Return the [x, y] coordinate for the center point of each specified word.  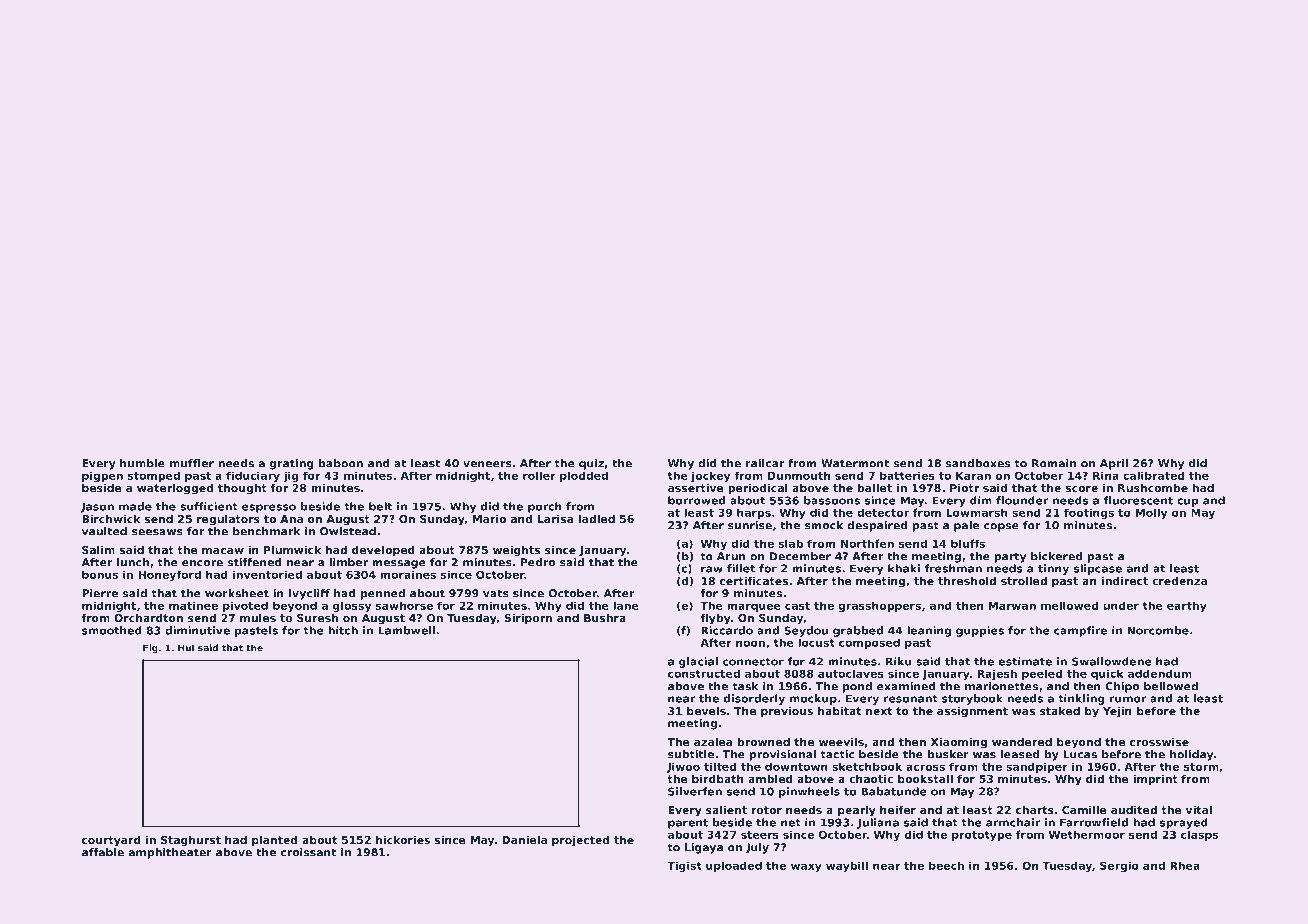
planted [274, 841]
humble [142, 463]
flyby [715, 619]
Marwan [1012, 606]
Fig [150, 648]
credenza [1179, 580]
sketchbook [867, 766]
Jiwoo [683, 767]
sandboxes [978, 463]
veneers [487, 464]
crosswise [1159, 741]
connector [753, 662]
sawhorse [404, 605]
